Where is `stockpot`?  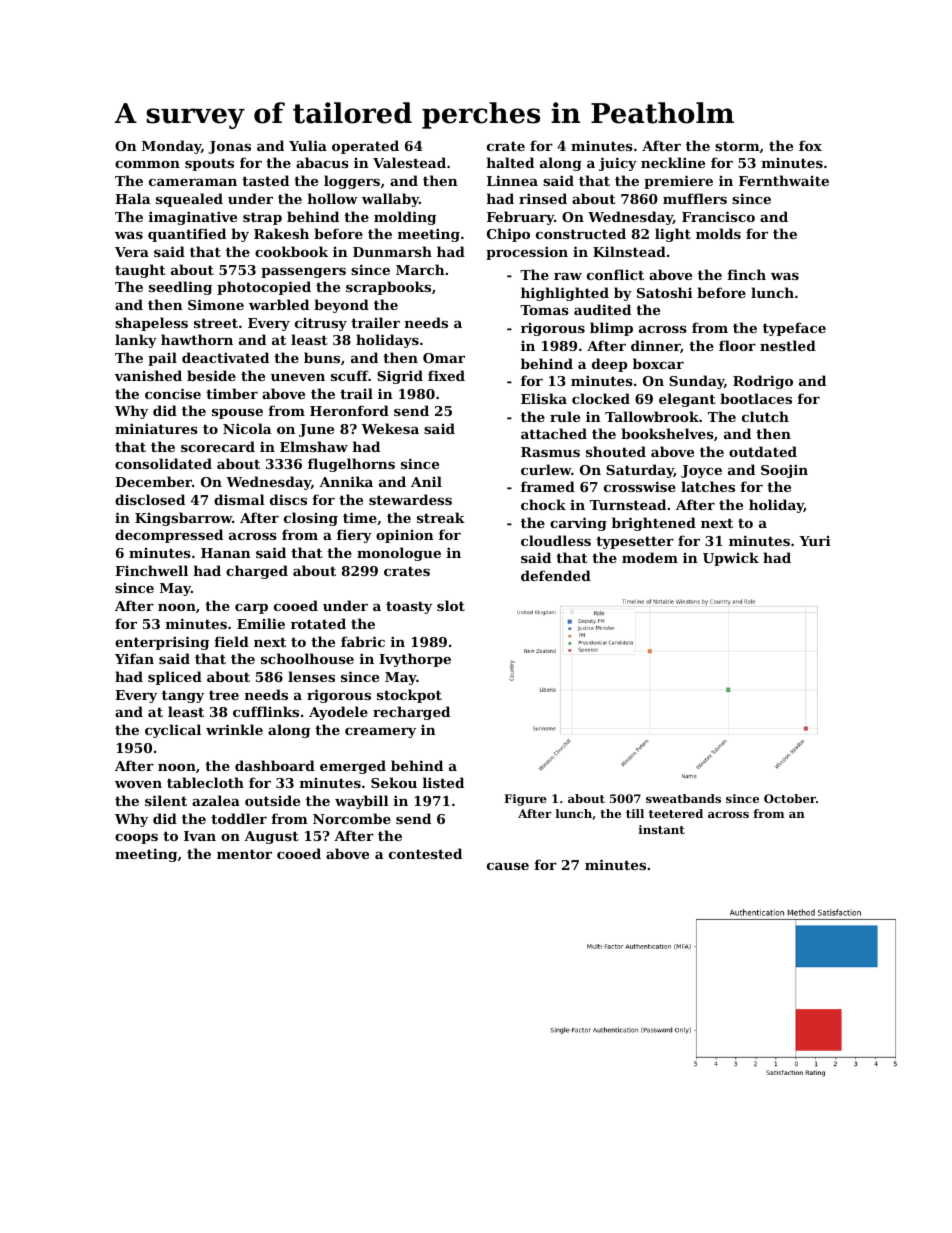
stockpot is located at coordinates (409, 696).
